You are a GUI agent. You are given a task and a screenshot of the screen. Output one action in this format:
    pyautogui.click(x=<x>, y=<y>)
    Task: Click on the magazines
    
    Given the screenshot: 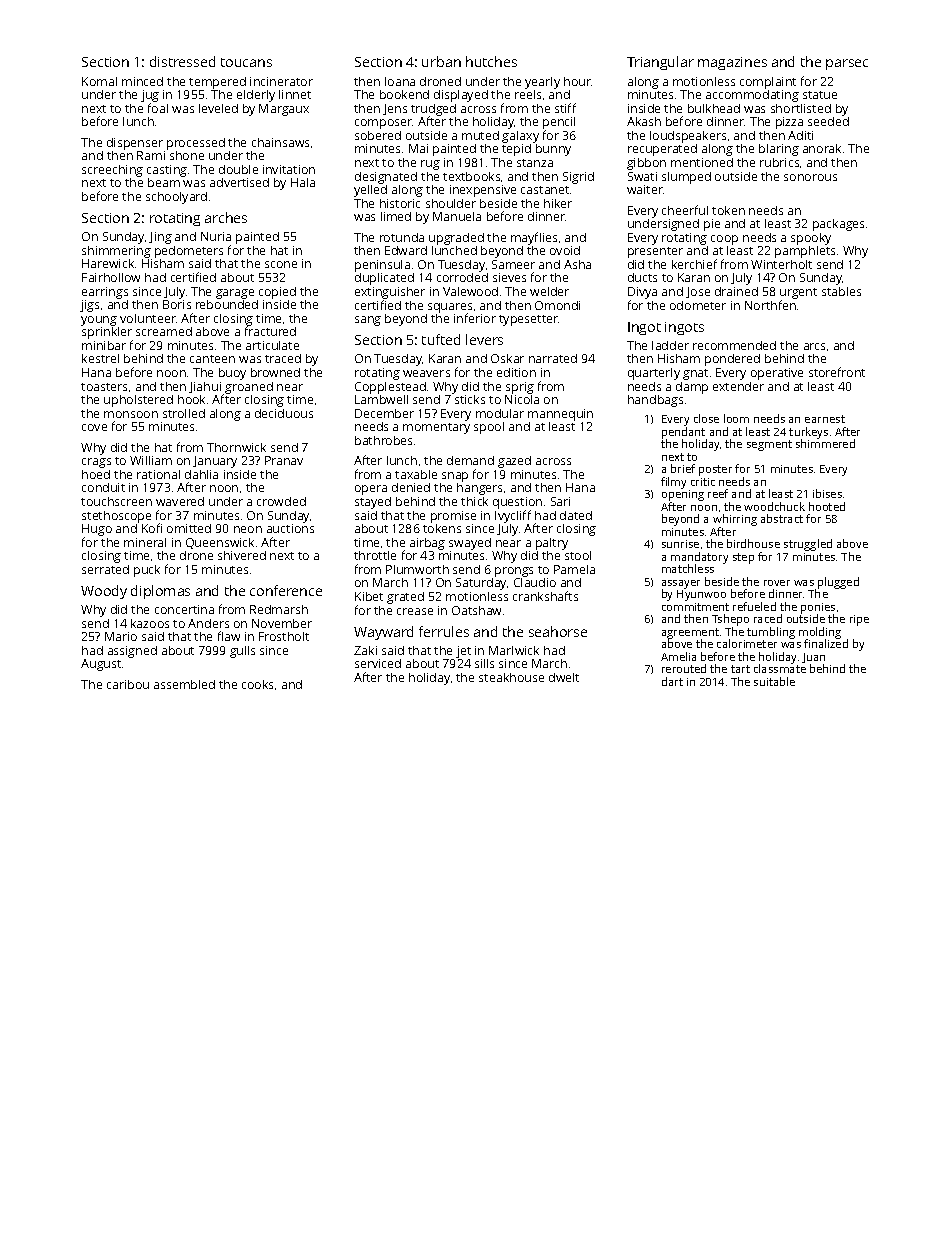 What is the action you would take?
    pyautogui.click(x=732, y=63)
